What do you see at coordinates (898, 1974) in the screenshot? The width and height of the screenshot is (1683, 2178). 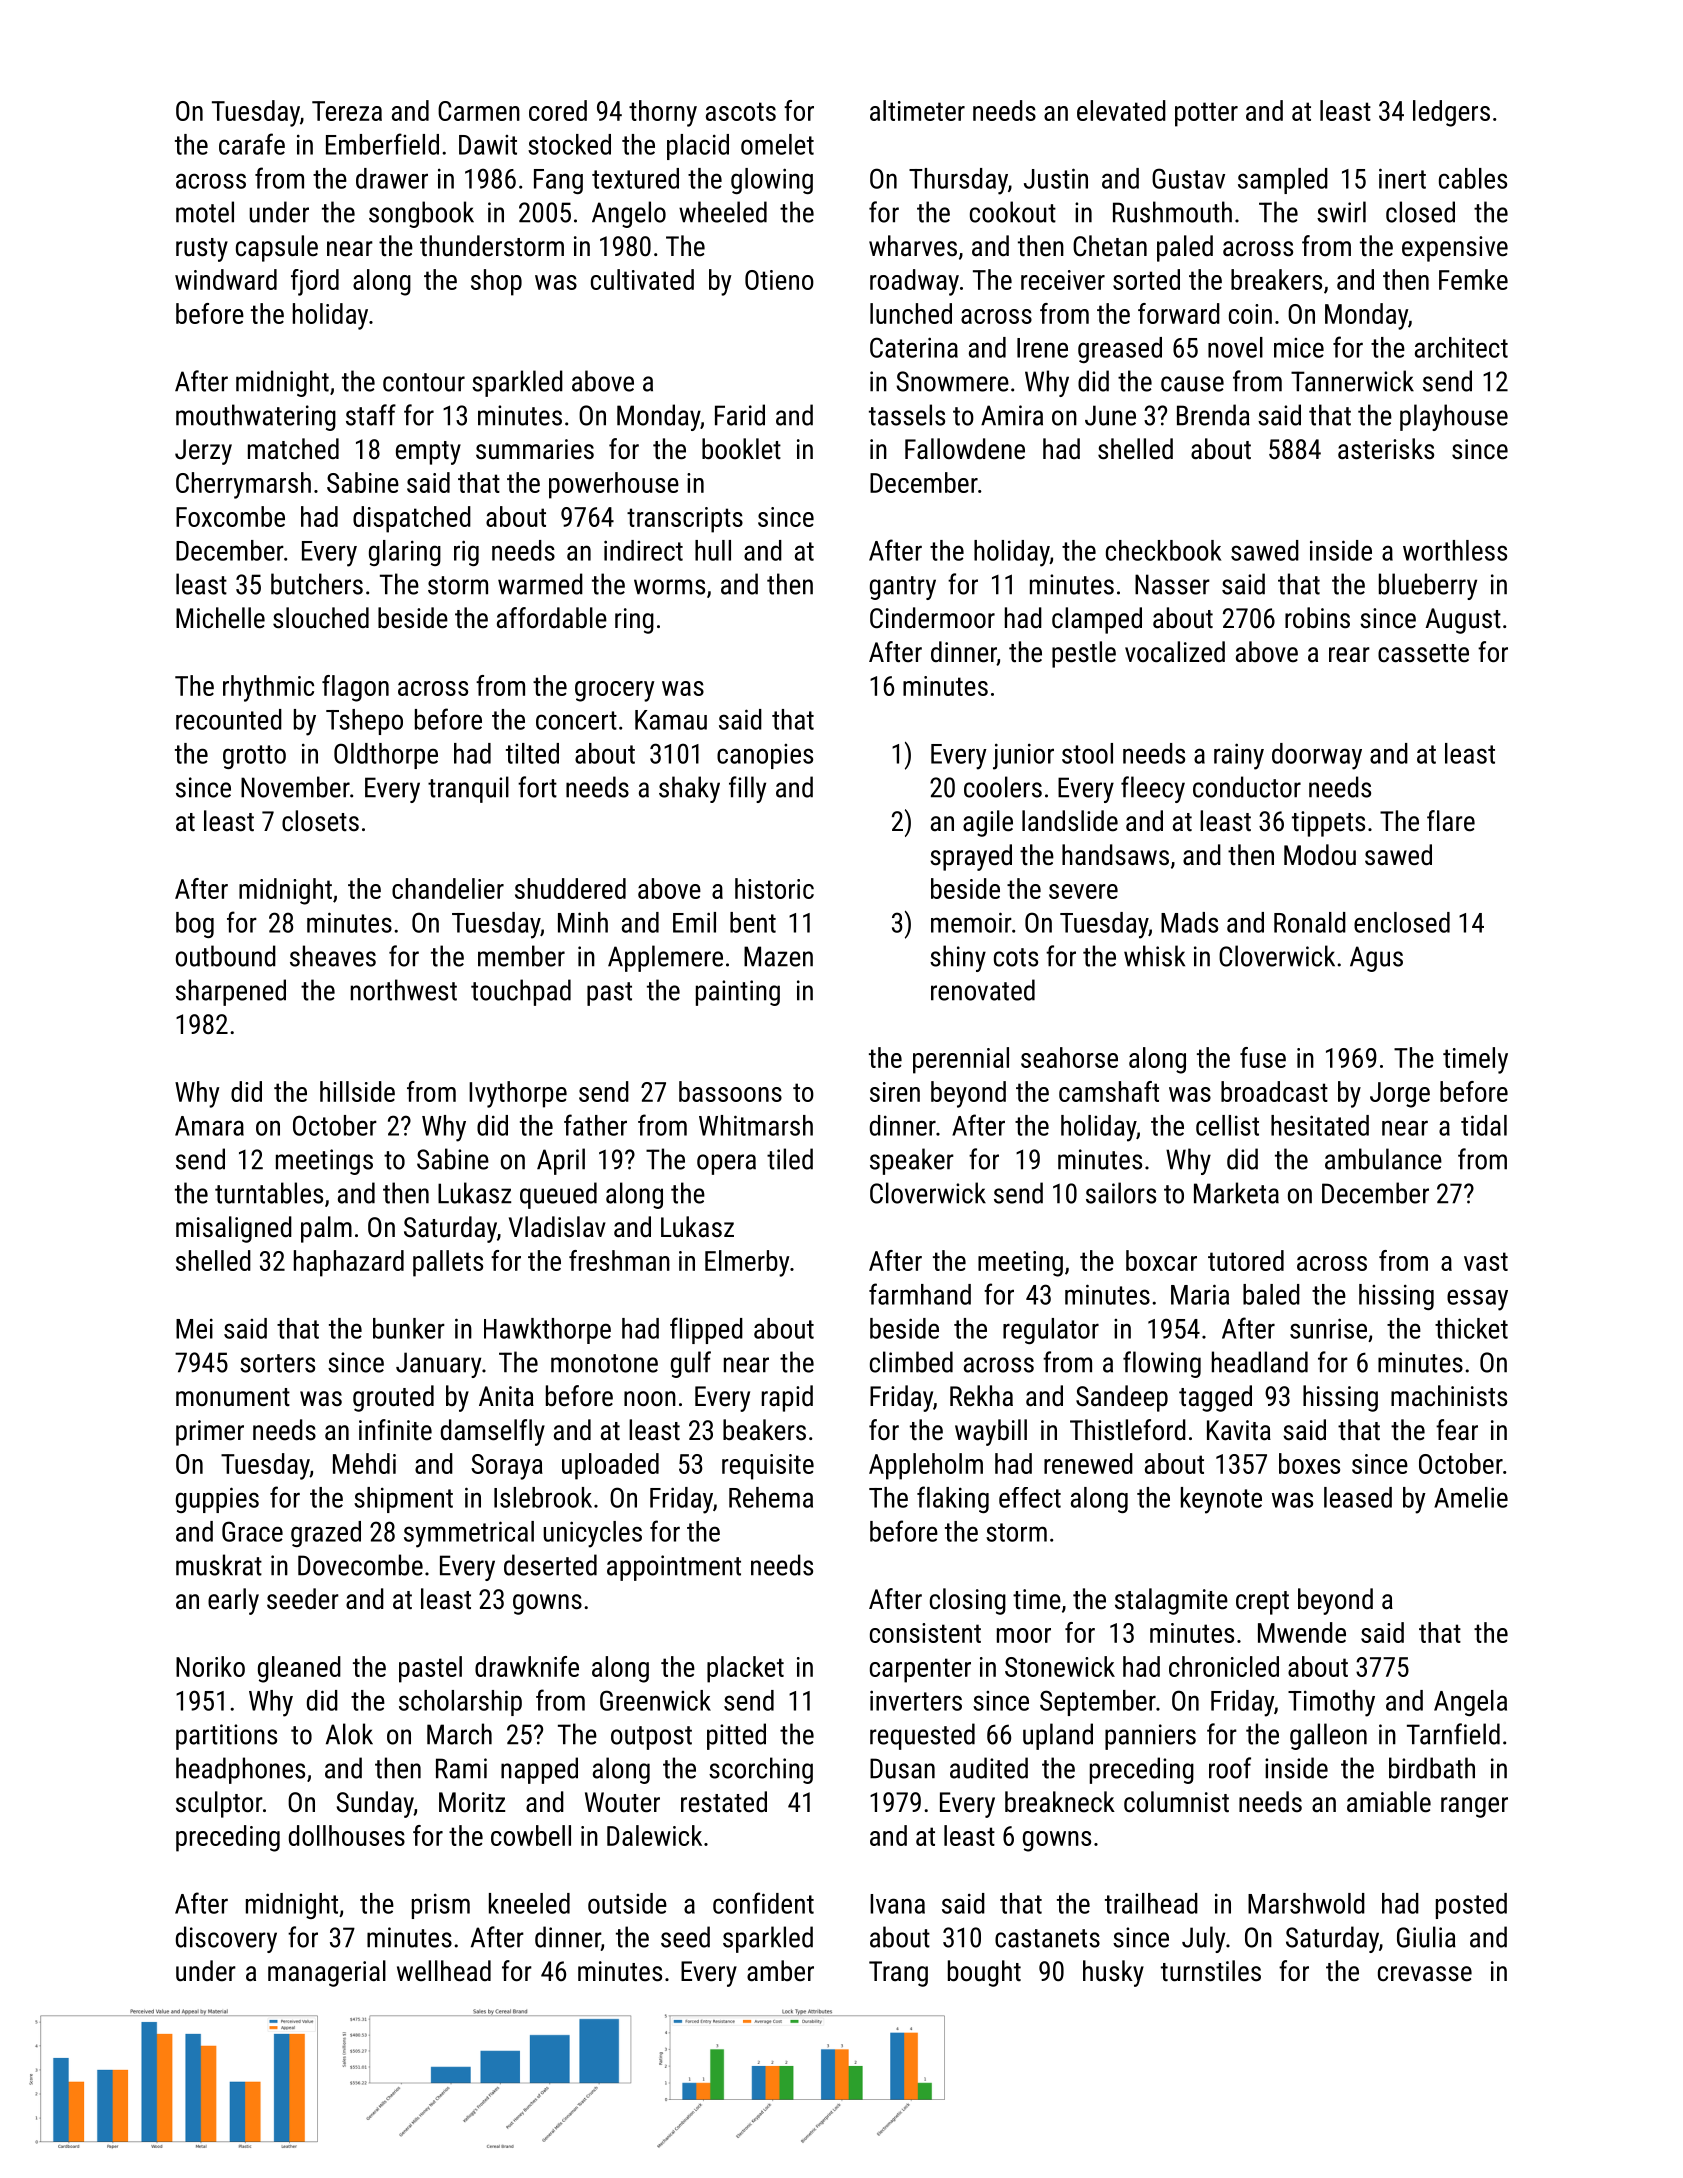 I see `Trang` at bounding box center [898, 1974].
